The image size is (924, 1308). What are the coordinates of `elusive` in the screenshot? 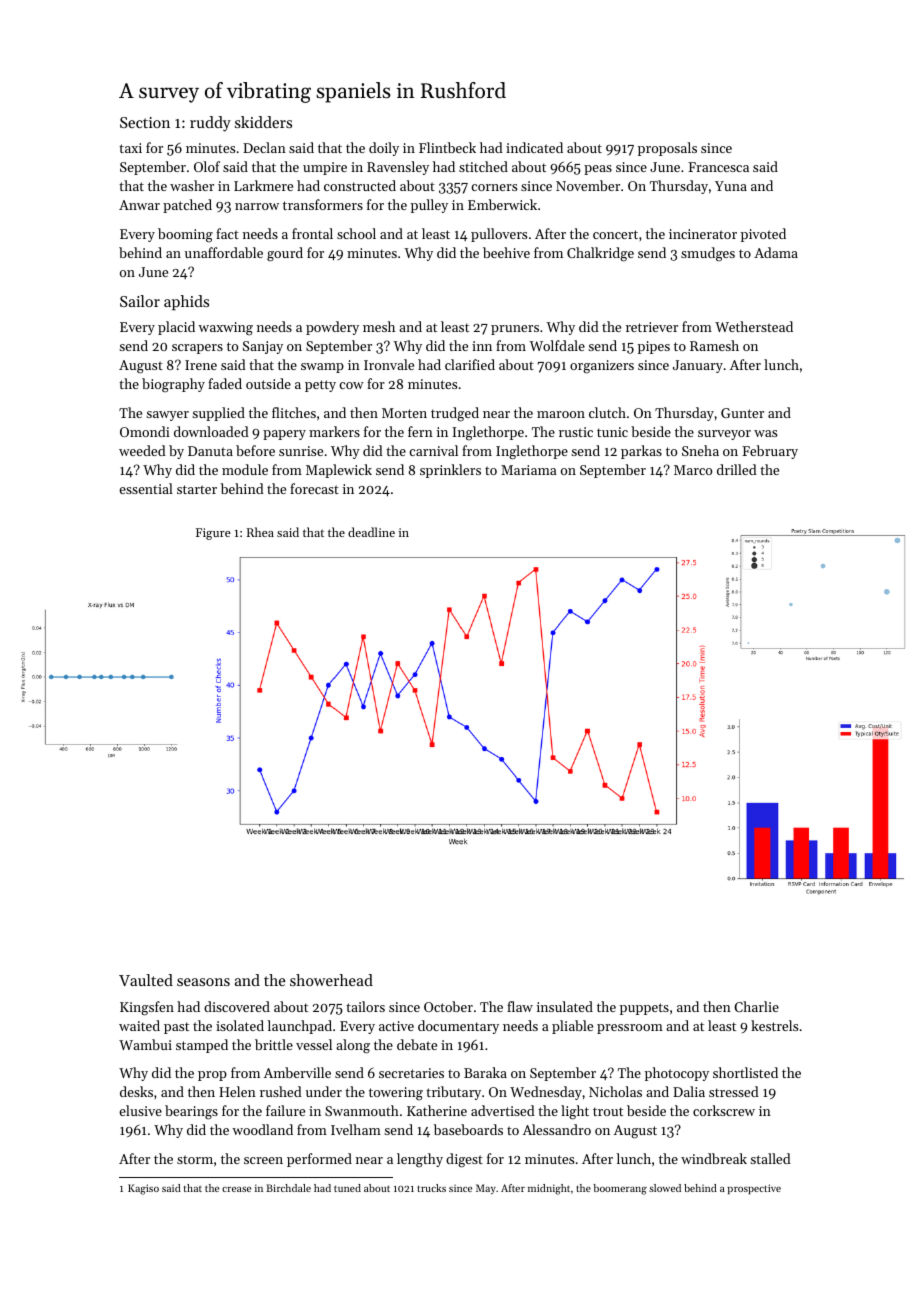 It's located at (140, 1110).
